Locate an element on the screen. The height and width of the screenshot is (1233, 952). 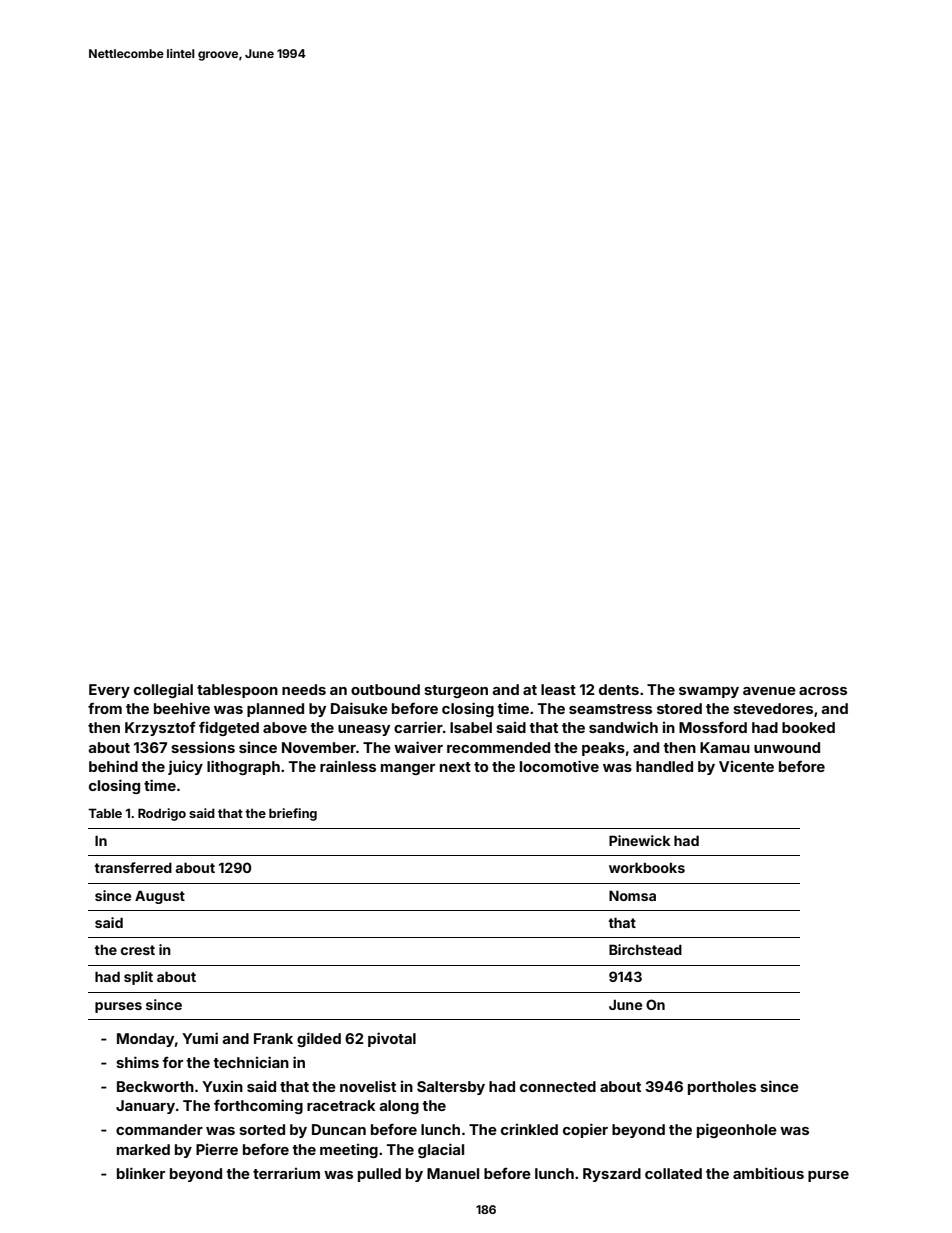
collegial is located at coordinates (163, 690).
